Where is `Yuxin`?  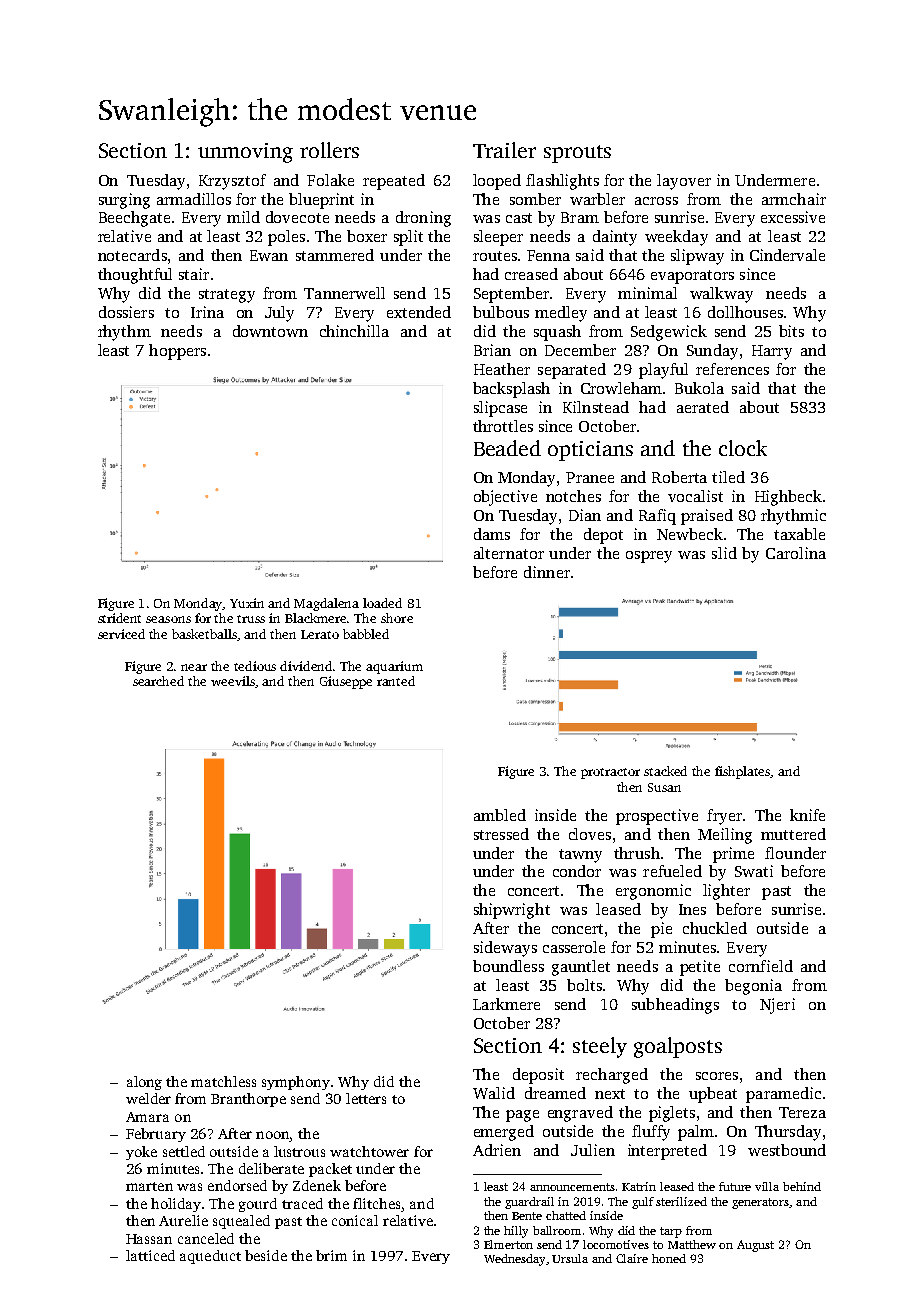
Yuxin is located at coordinates (247, 603).
